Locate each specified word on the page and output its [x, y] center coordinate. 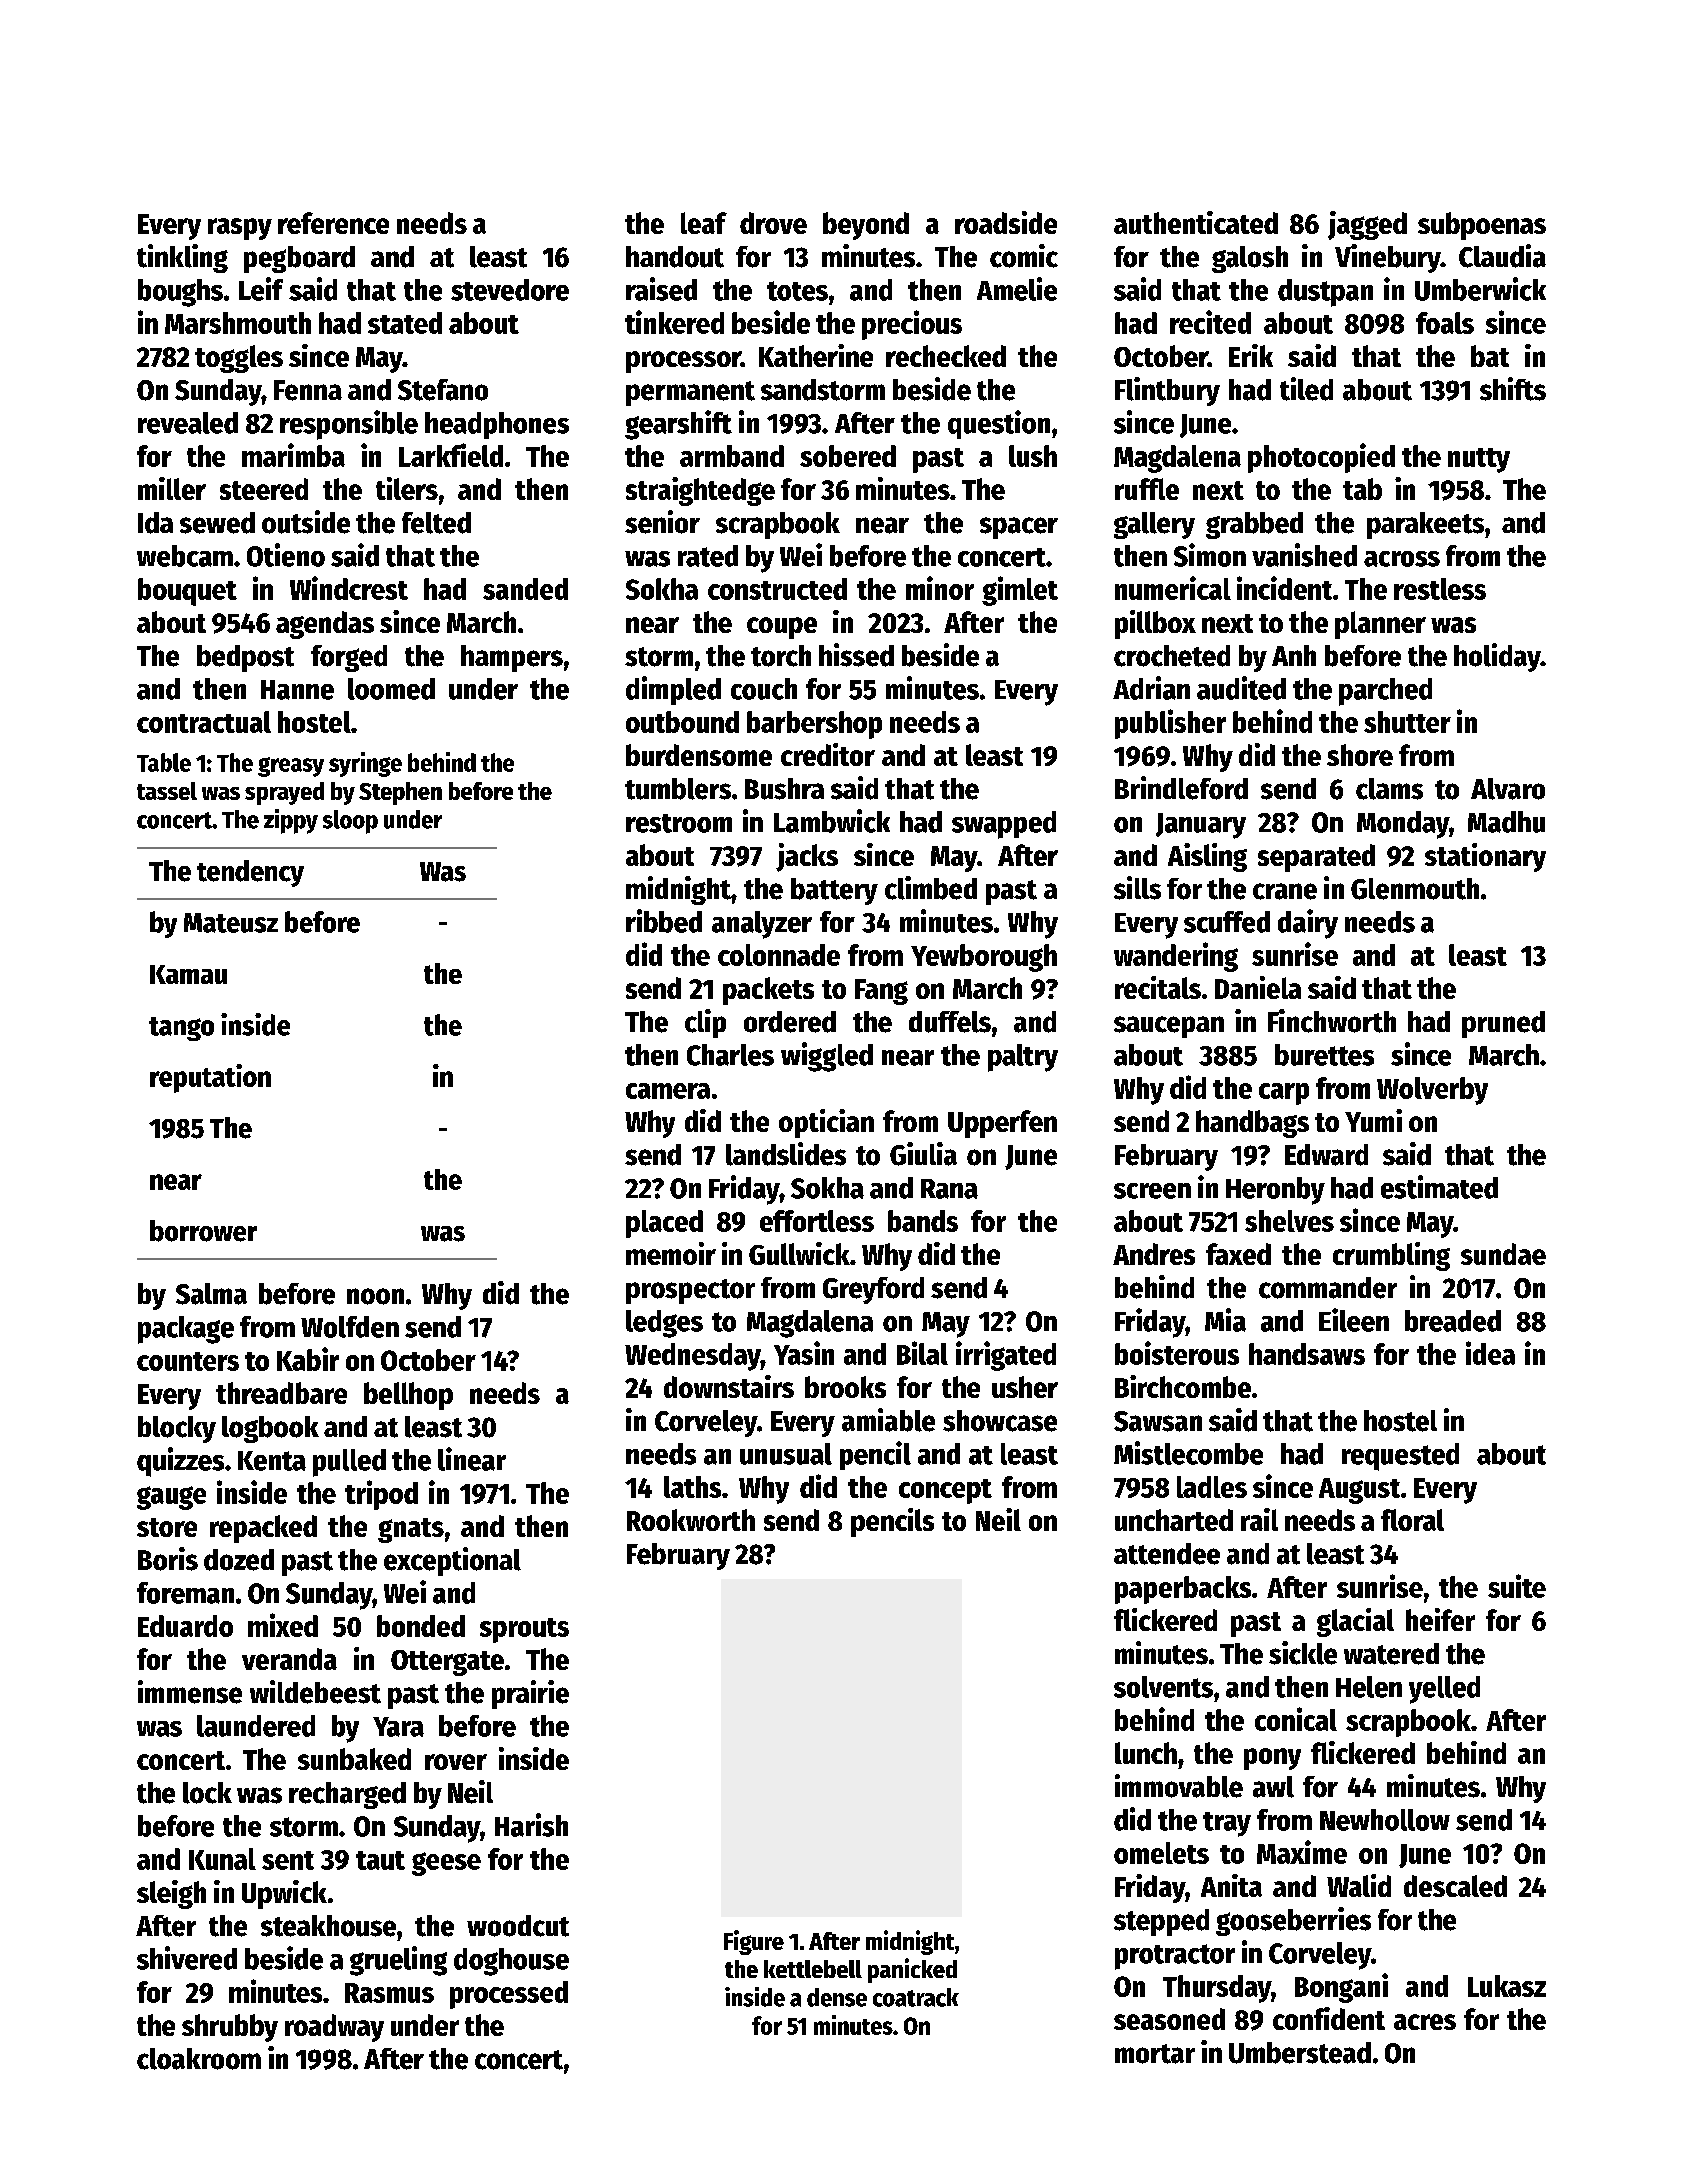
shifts [1513, 389]
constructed [777, 589]
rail [1259, 1519]
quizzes [180, 1462]
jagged [1367, 225]
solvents [1163, 1687]
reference [333, 223]
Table [164, 762]
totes [797, 291]
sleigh [171, 1894]
